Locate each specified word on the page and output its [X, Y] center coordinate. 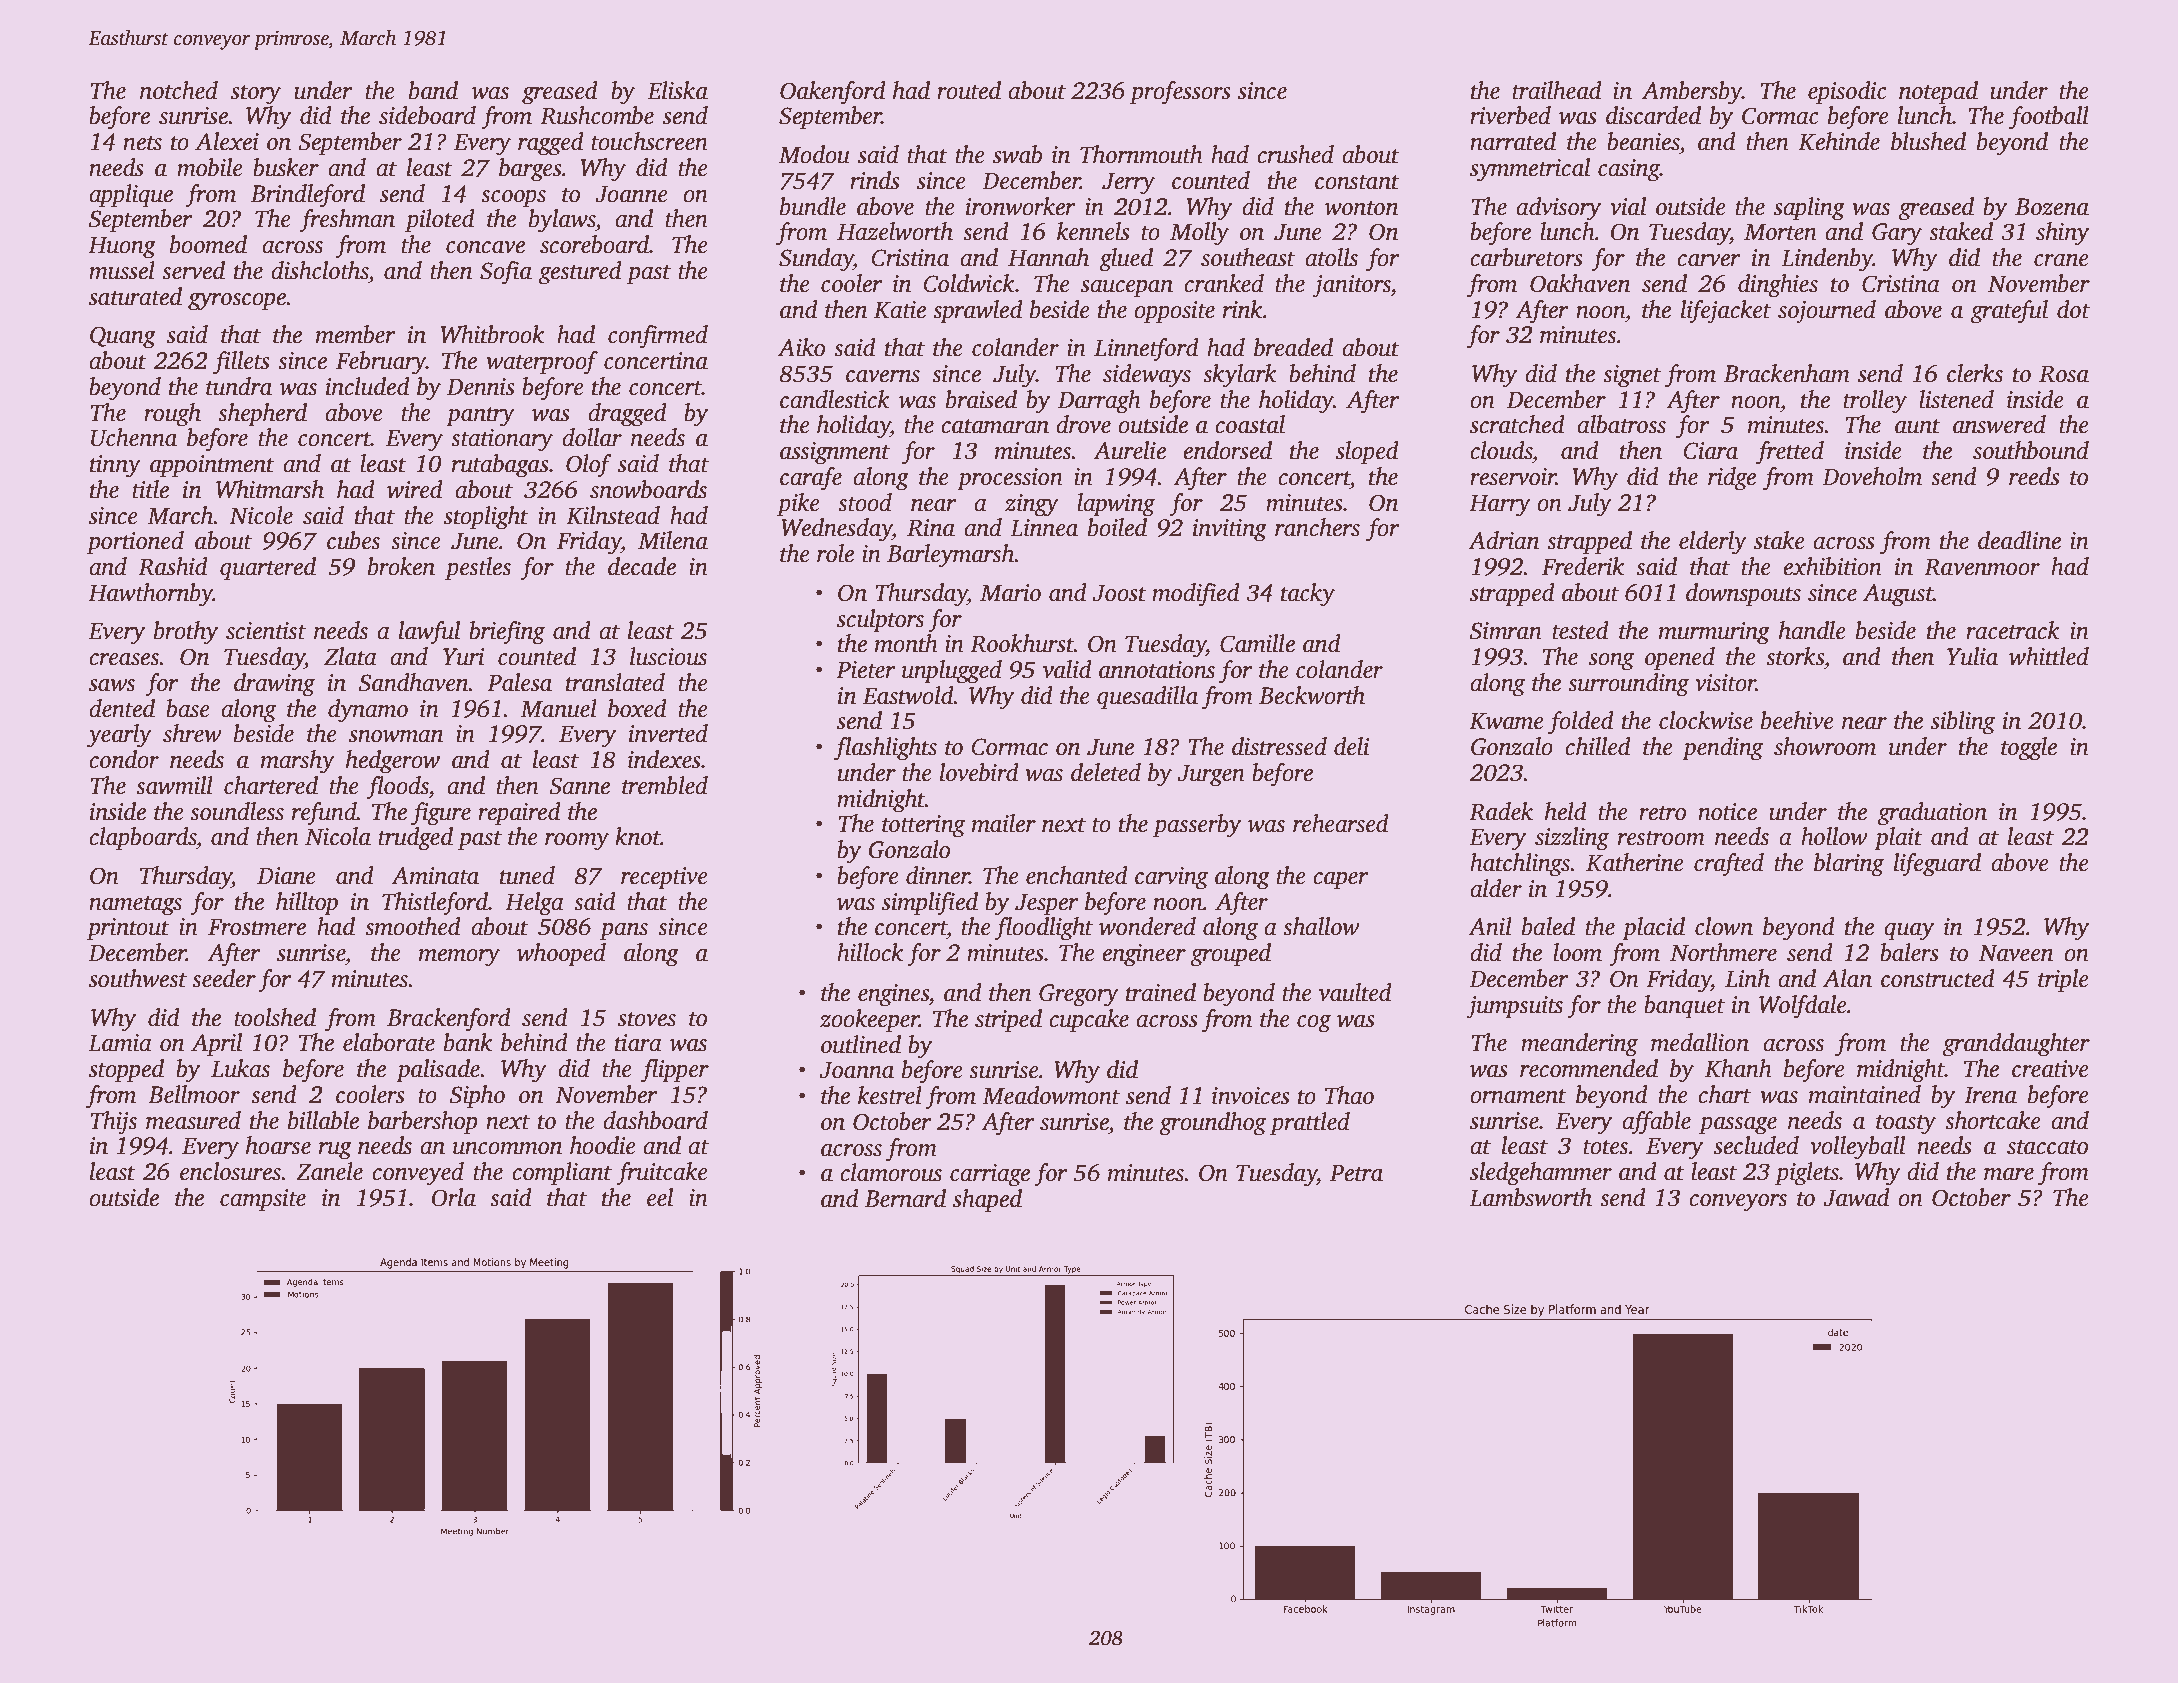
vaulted [1355, 992]
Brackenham [1787, 373]
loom [1577, 952]
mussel [122, 270]
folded [1581, 723]
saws [112, 685]
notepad [1938, 93]
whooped [561, 955]
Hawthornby [150, 595]
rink [1242, 309]
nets [142, 143]
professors [1180, 93]
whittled [2049, 656]
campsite [263, 1200]
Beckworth [1312, 695]
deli [1352, 746]
